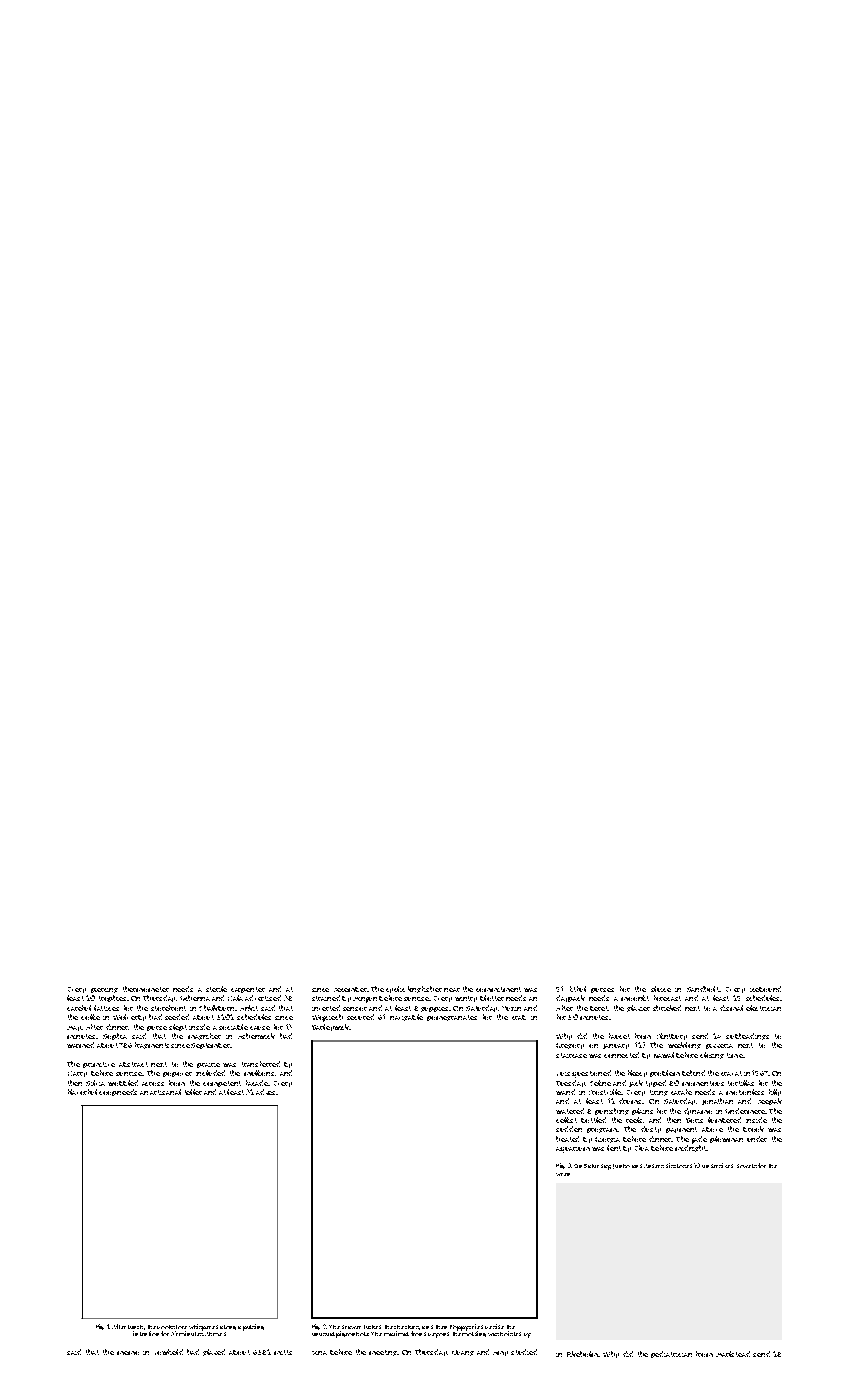 This screenshot has height=1400, width=849. Describe the element at coordinates (214, 1352) in the screenshot. I see `glazed` at that location.
